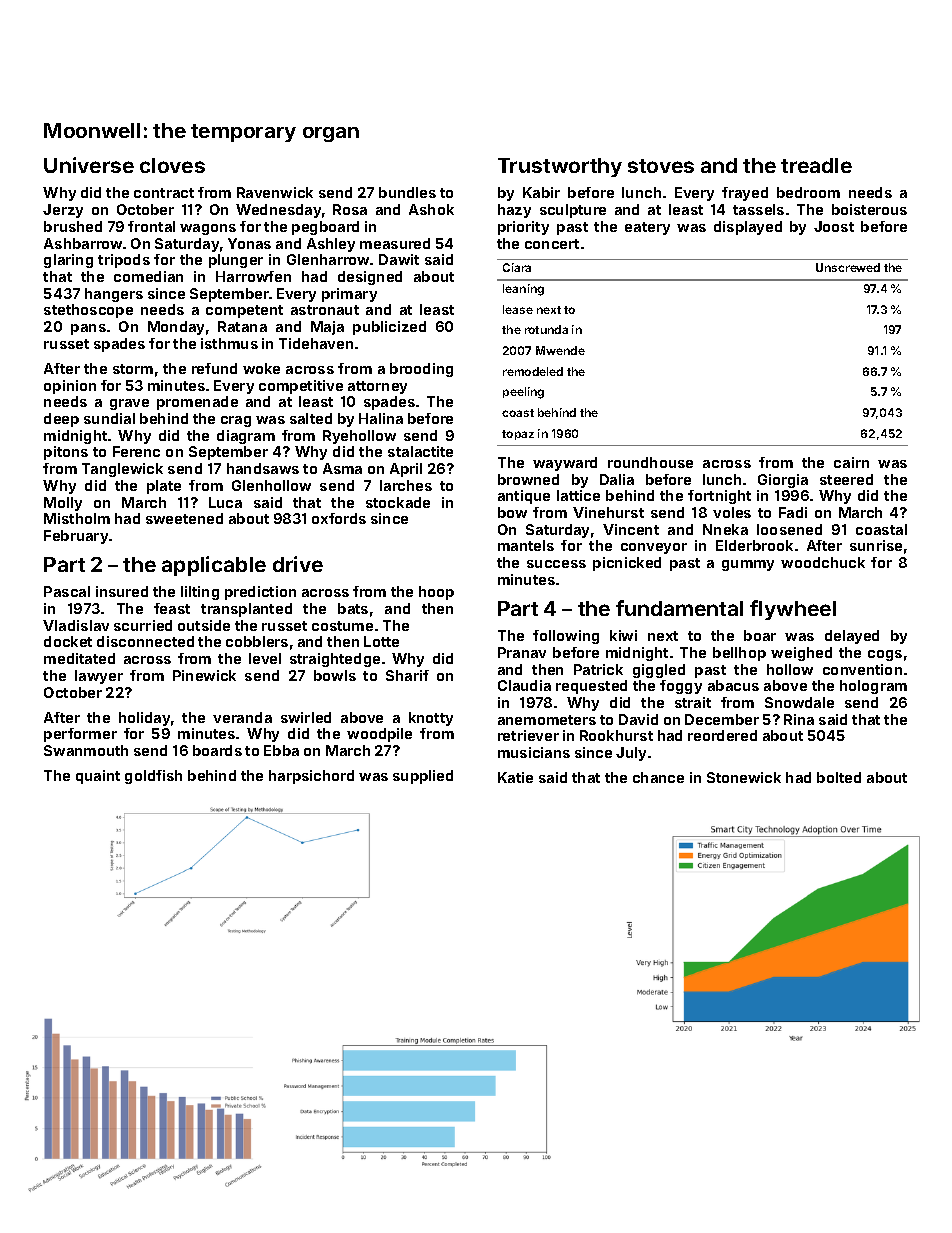 This document has height=1233, width=952. I want to click on cobblers, so click(257, 641).
